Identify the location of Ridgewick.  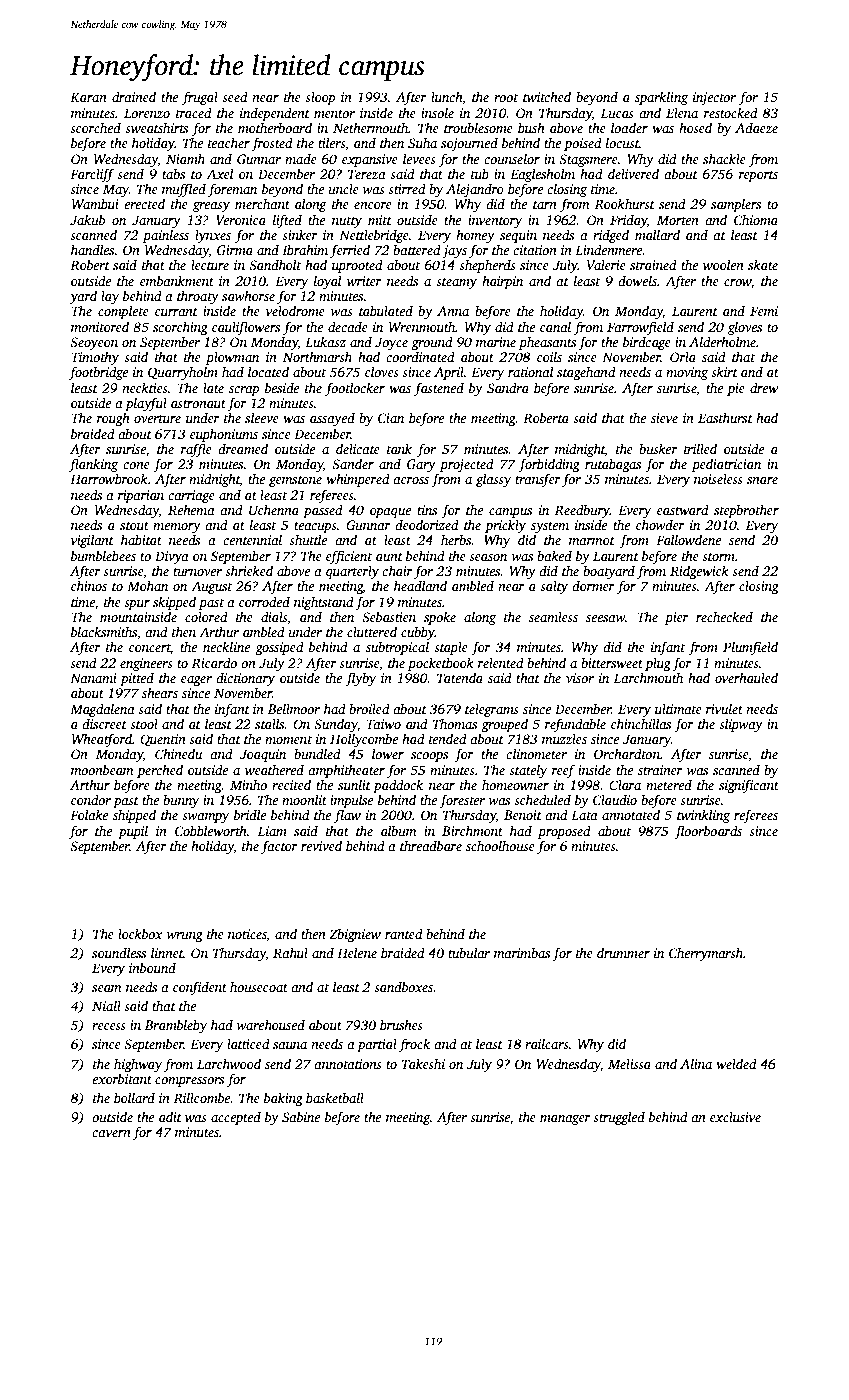
(699, 572).
